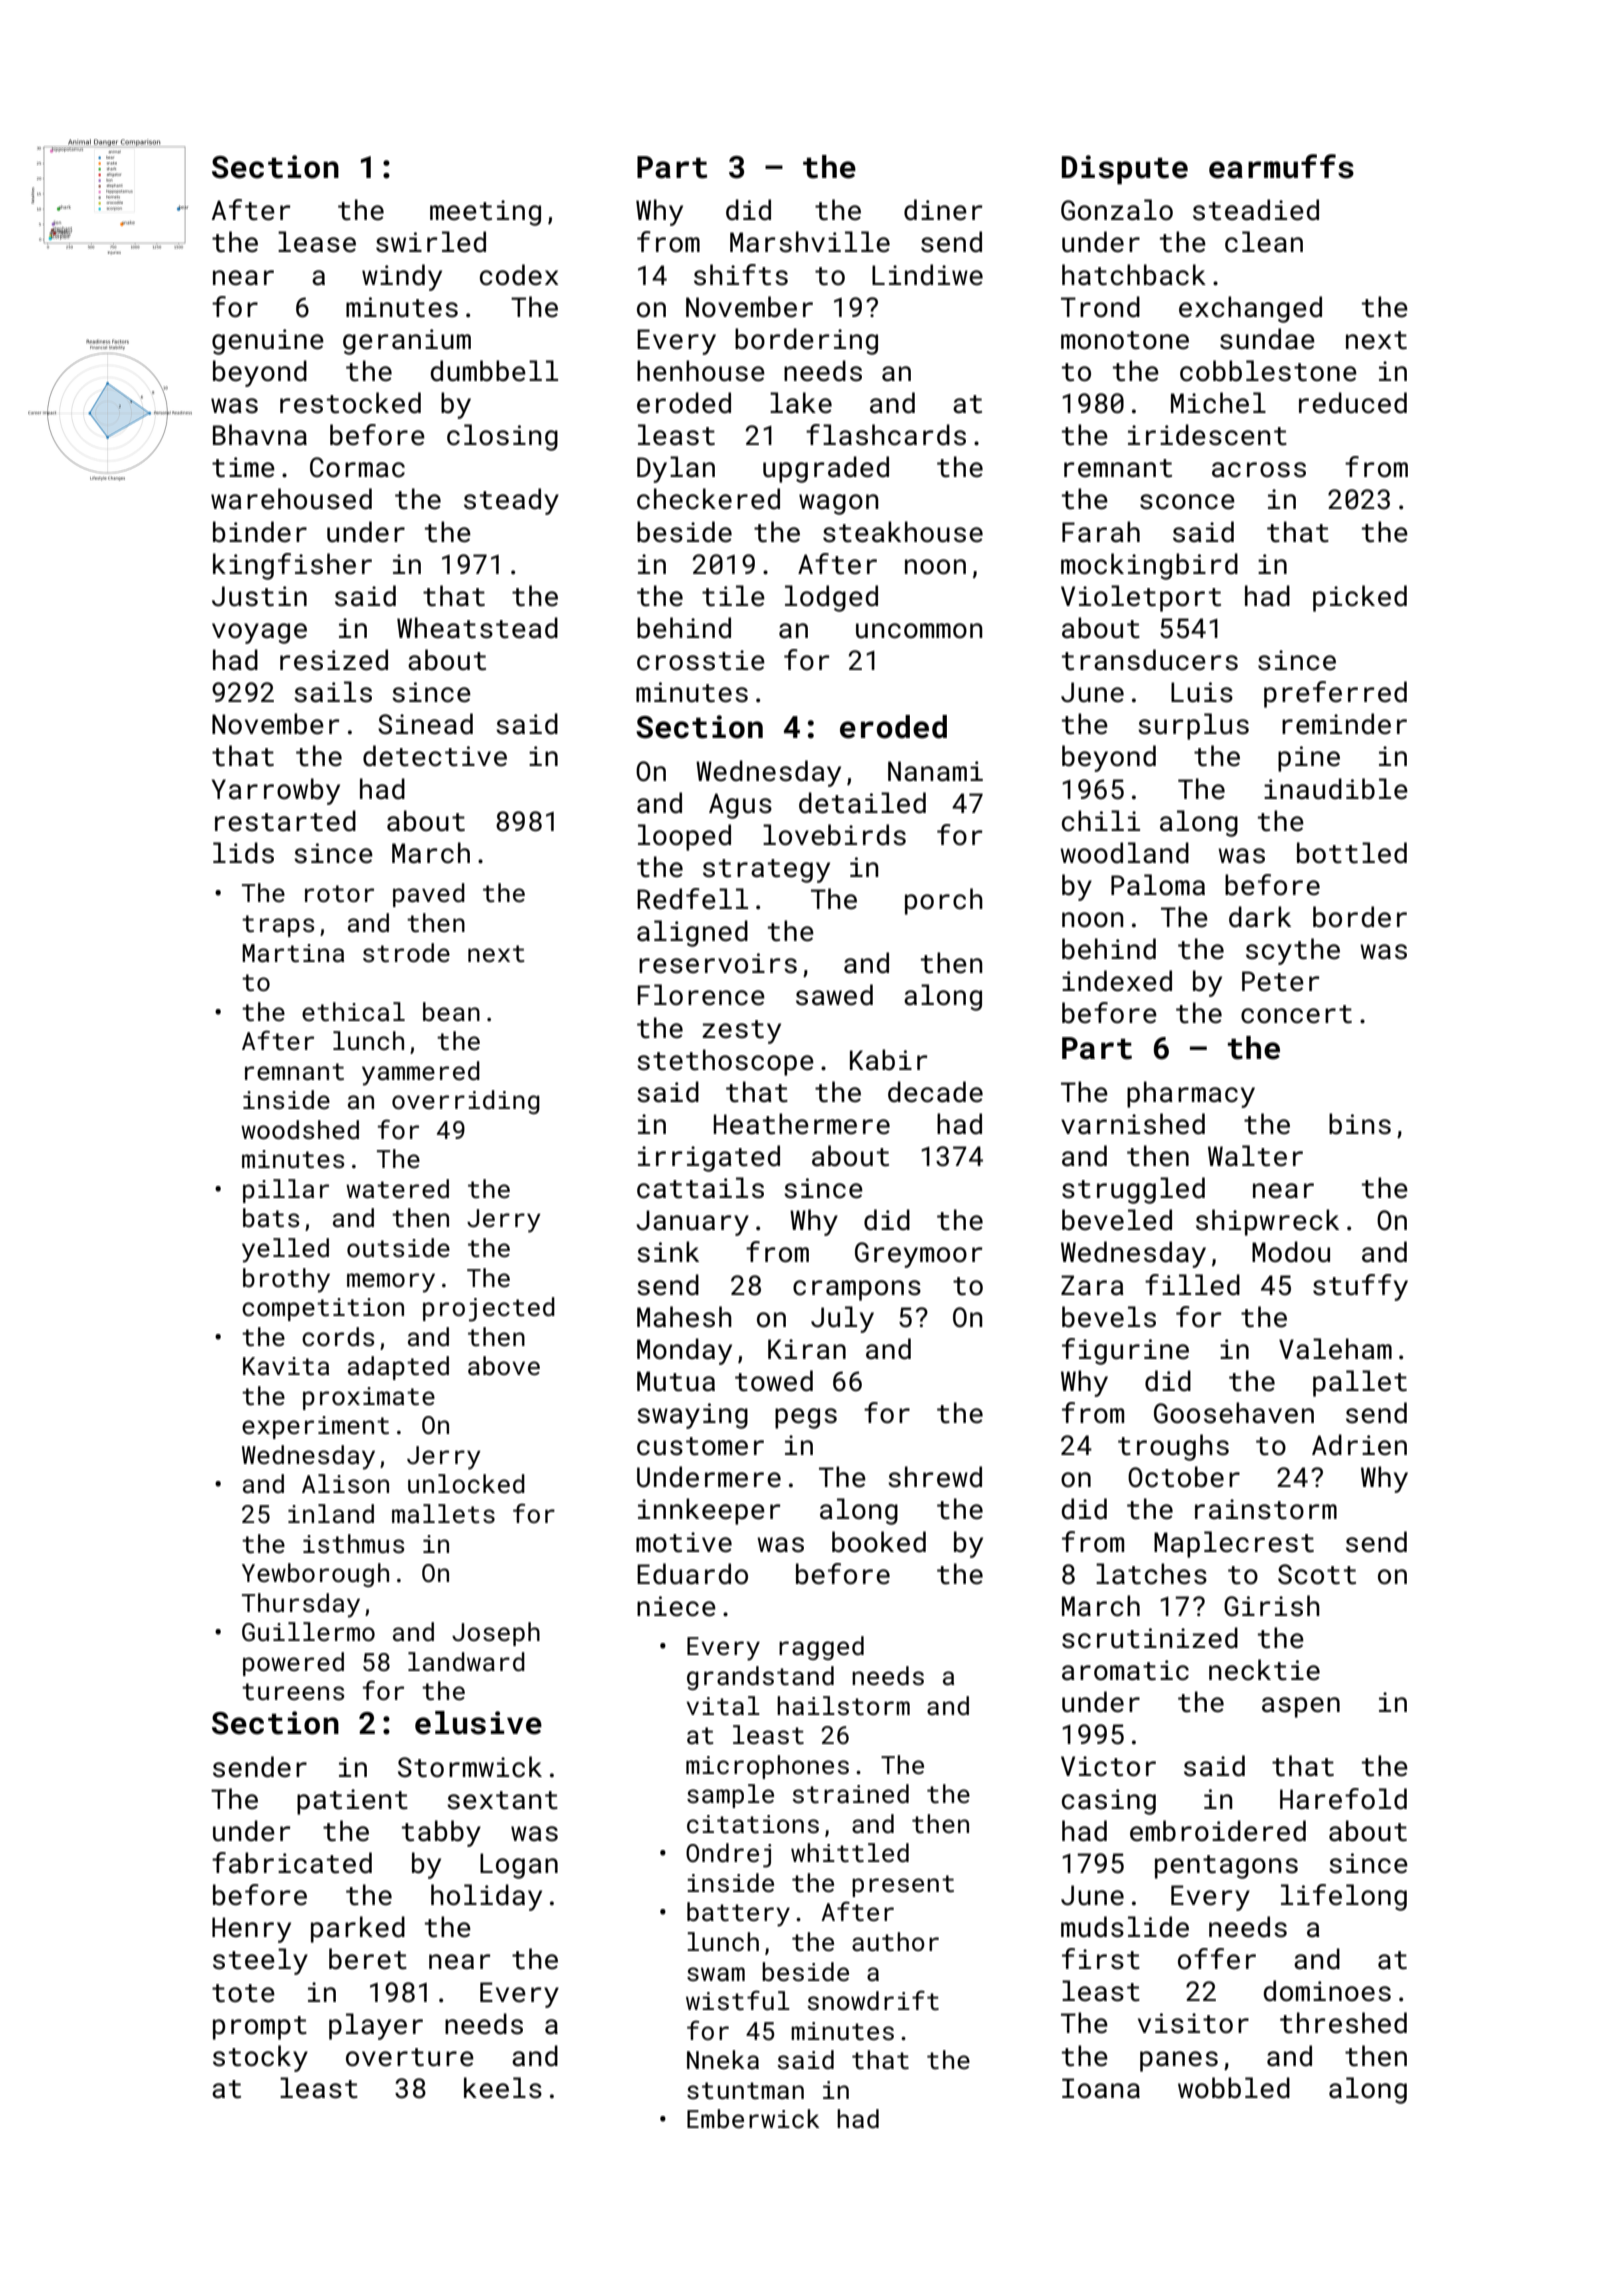  What do you see at coordinates (753, 2119) in the screenshot?
I see `Emberwick` at bounding box center [753, 2119].
